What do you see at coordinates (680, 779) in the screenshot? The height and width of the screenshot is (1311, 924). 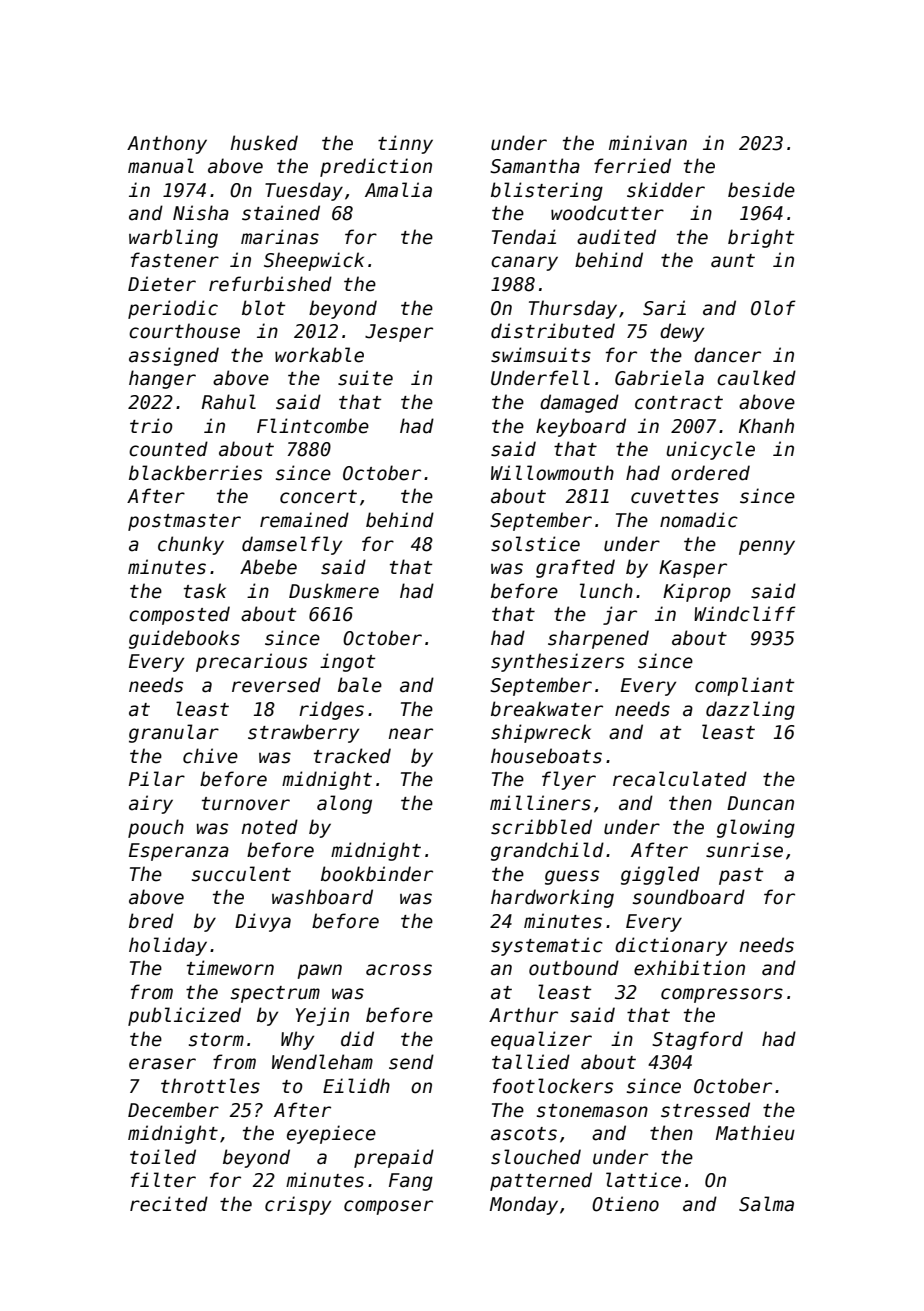 I see `recalculated` at bounding box center [680, 779].
